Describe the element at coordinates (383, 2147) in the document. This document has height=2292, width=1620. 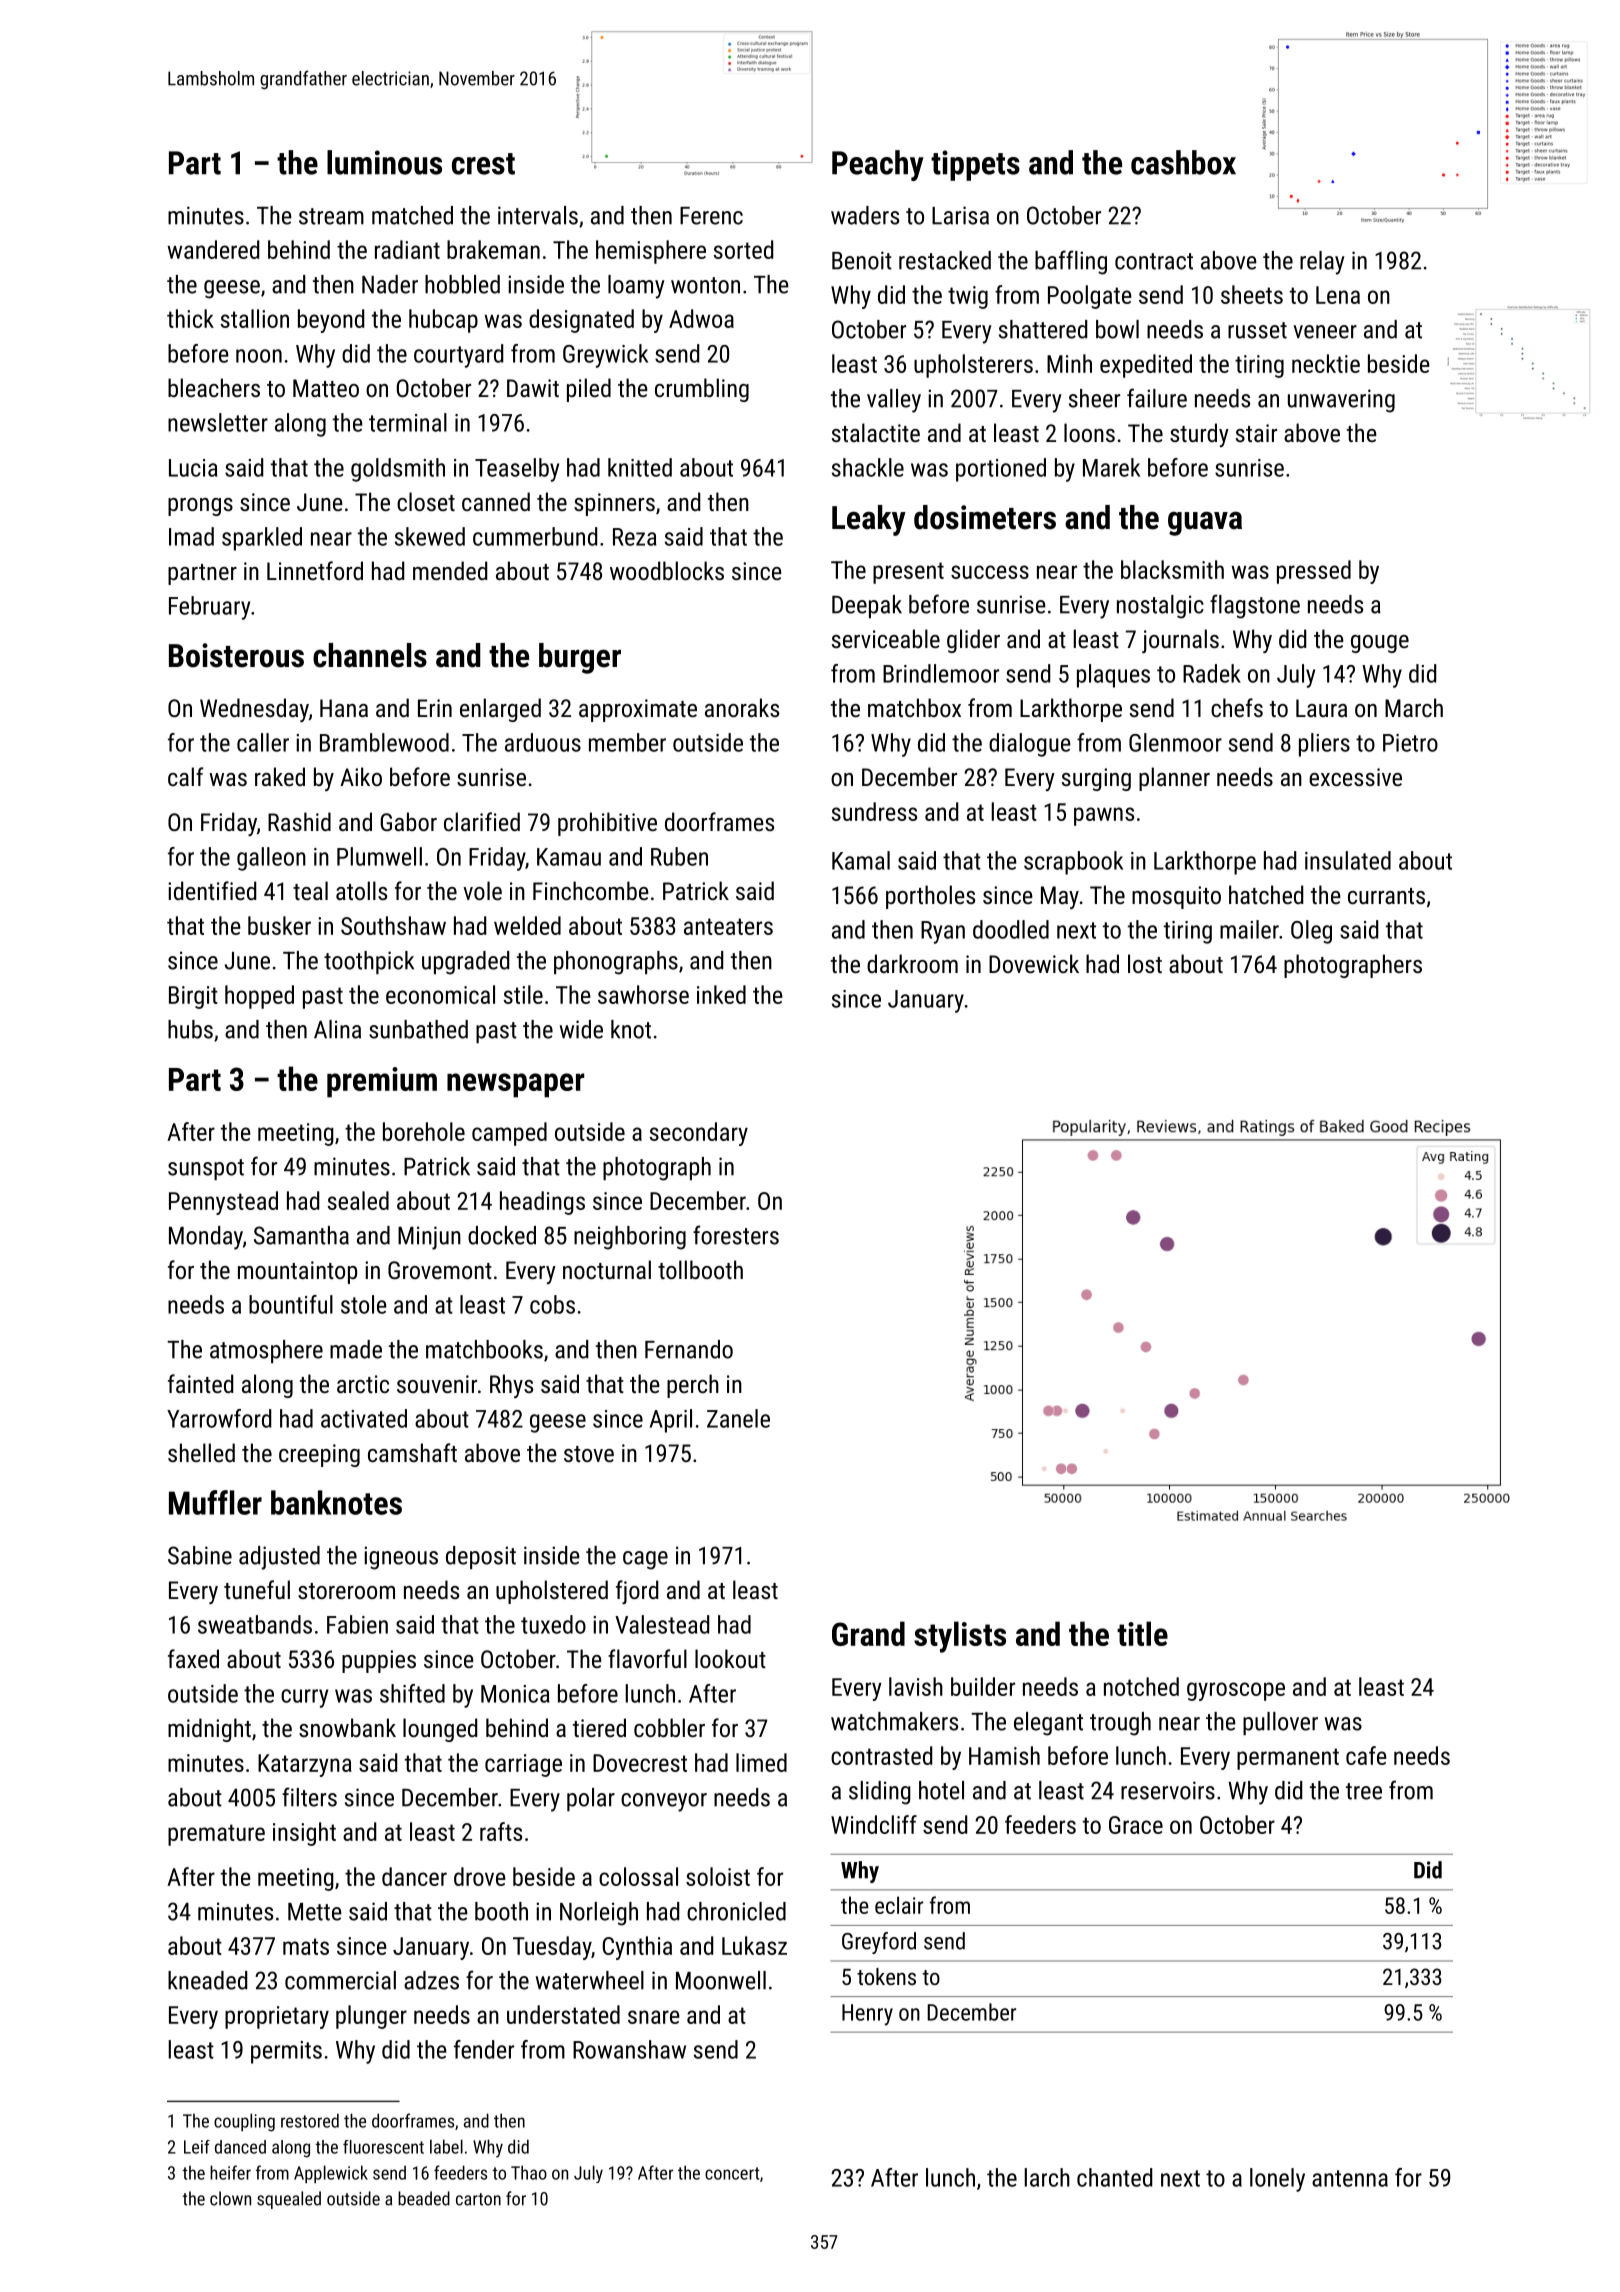
I see `fluorescent` at that location.
